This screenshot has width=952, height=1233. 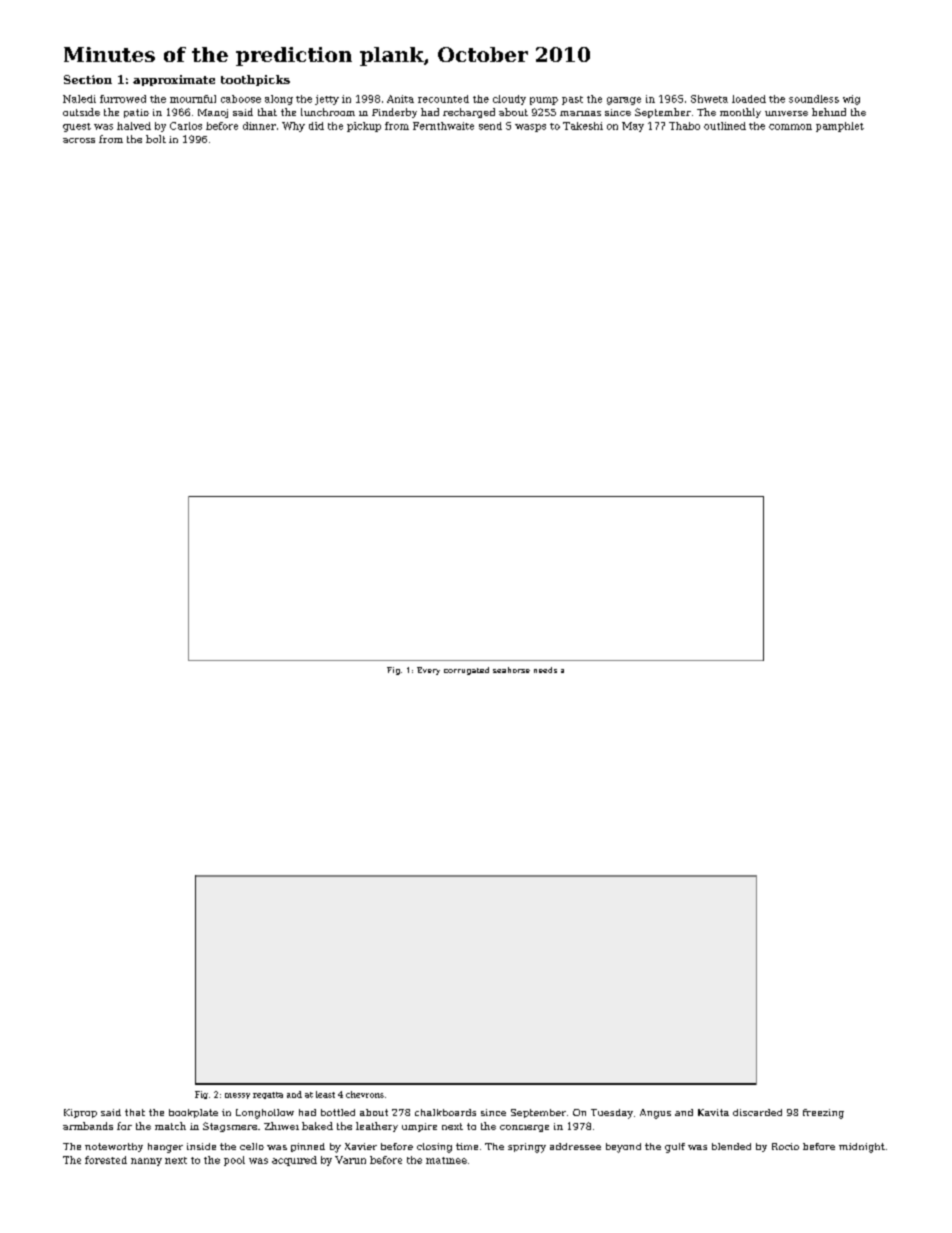 I want to click on Fernthwaite, so click(x=443, y=126).
